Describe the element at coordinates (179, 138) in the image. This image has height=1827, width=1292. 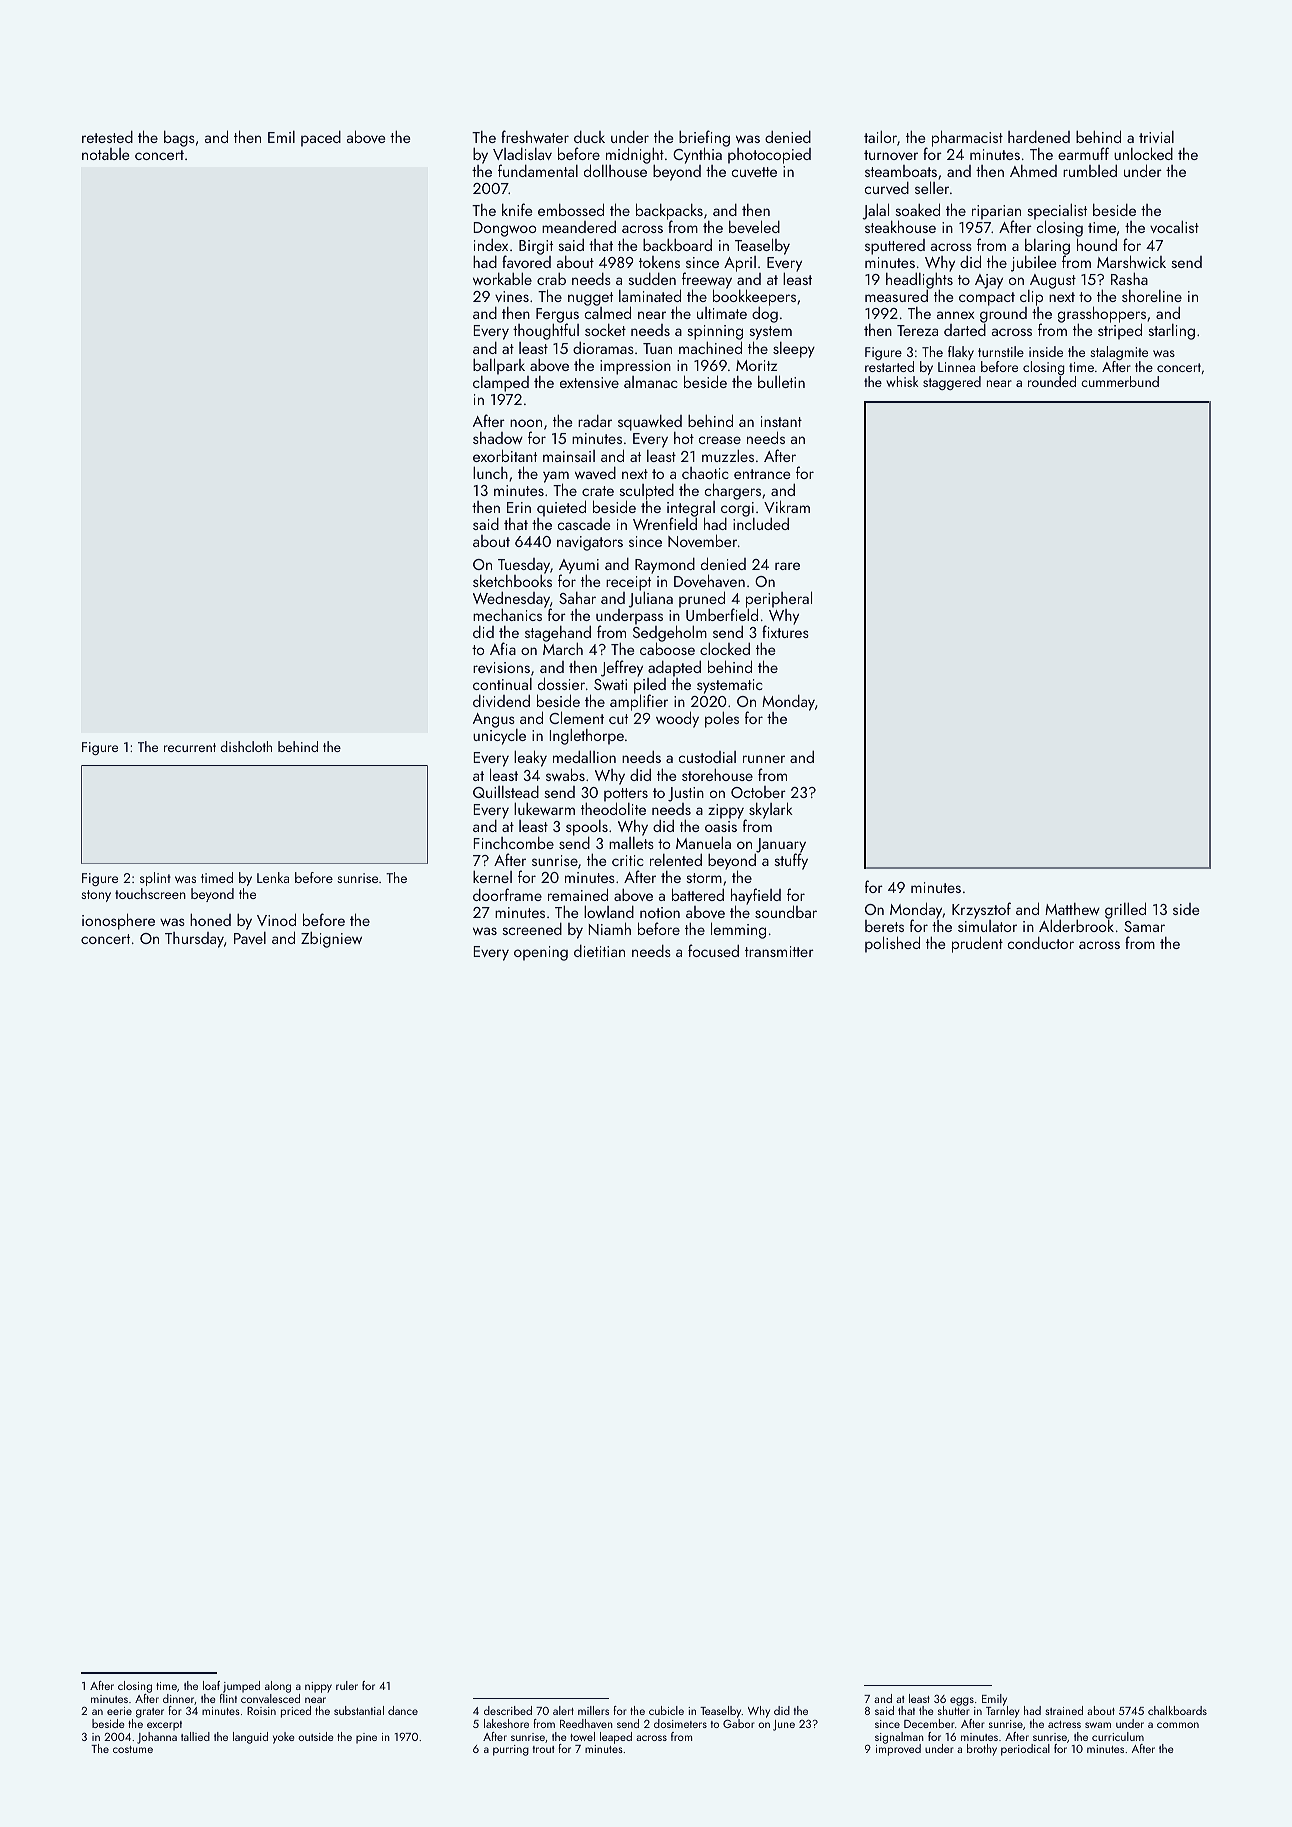
I see `bags` at that location.
